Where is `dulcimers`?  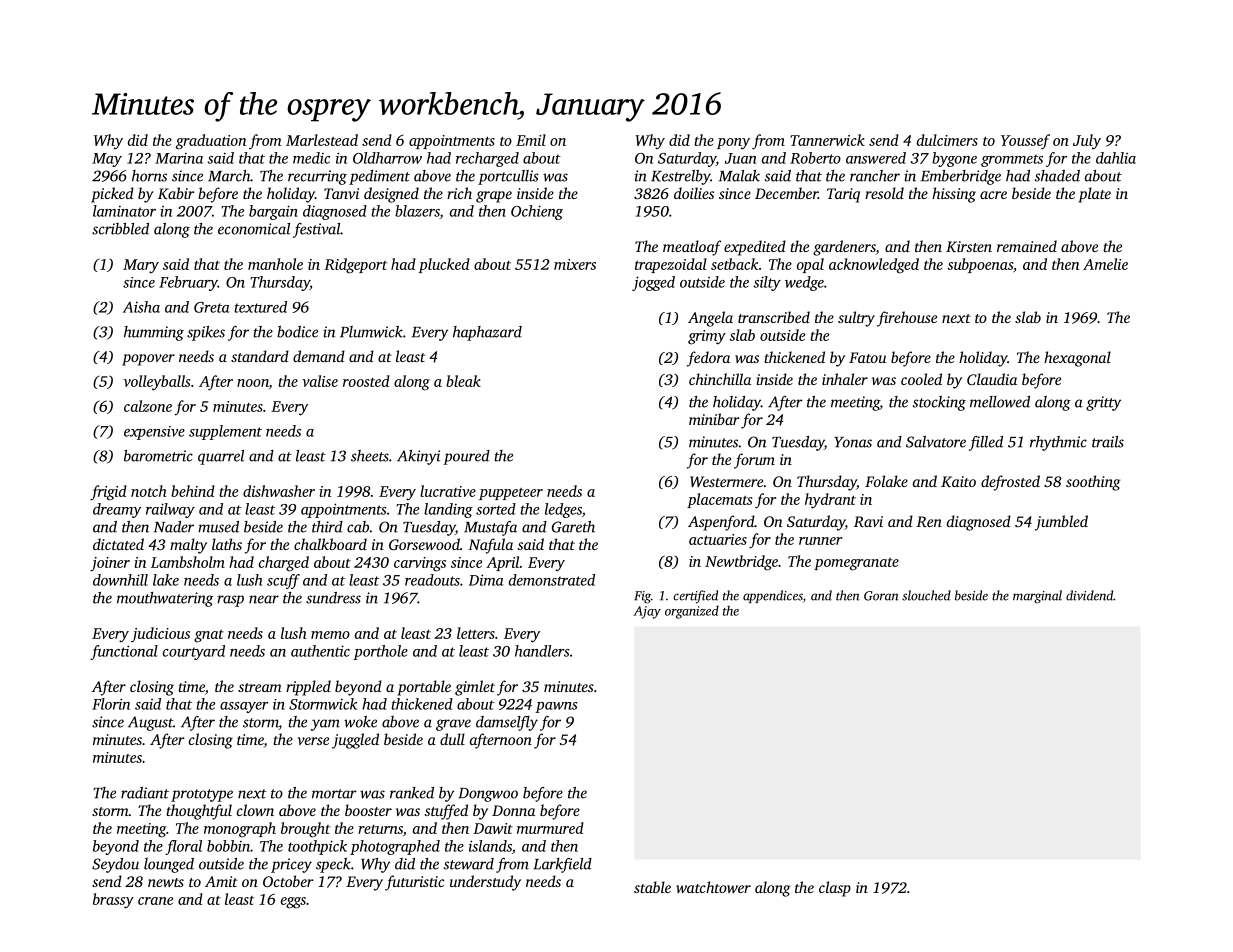
dulcimers is located at coordinates (947, 140).
